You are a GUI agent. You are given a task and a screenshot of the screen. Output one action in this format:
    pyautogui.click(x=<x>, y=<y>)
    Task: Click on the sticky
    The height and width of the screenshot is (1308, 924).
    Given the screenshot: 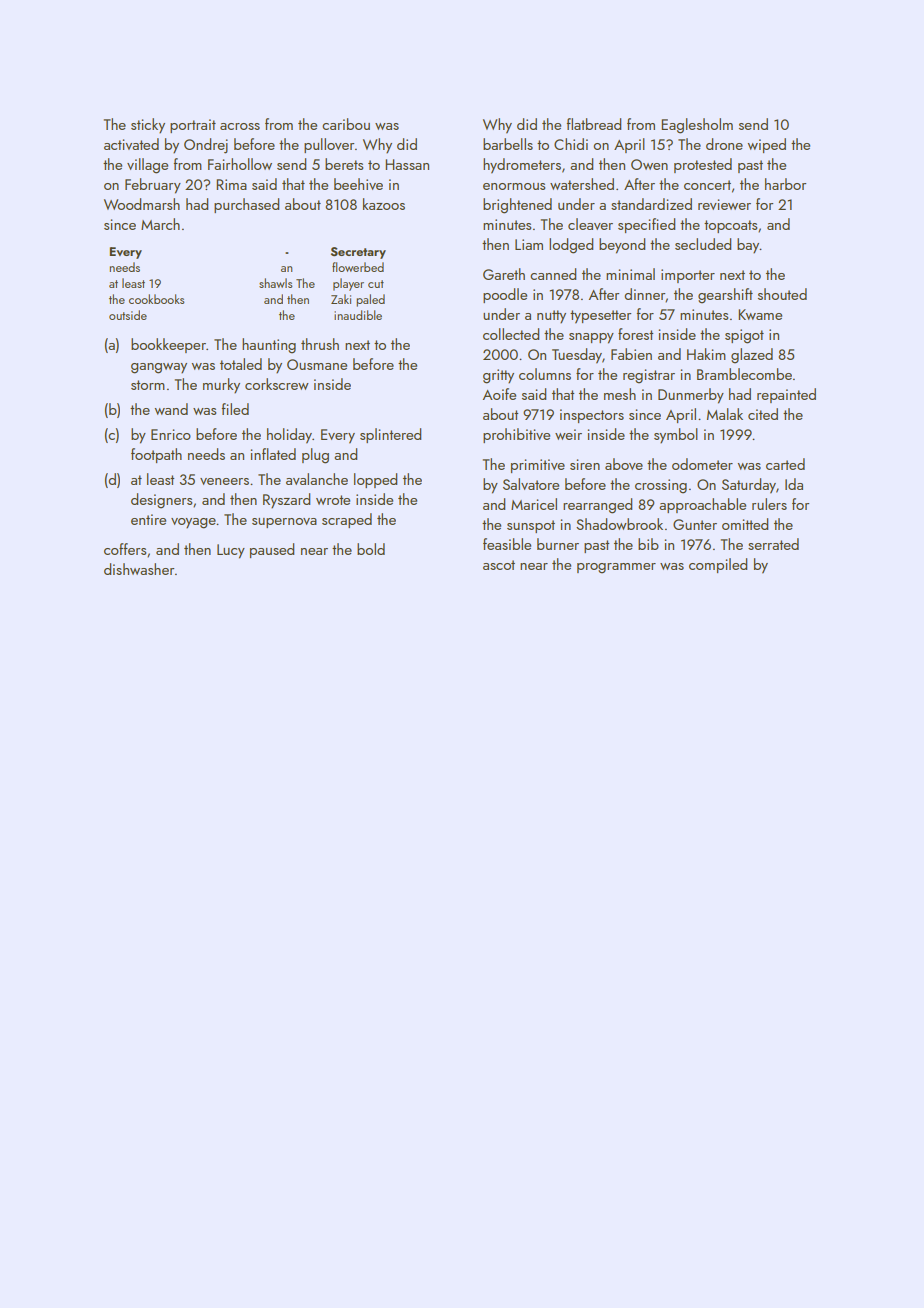 What is the action you would take?
    pyautogui.click(x=148, y=126)
